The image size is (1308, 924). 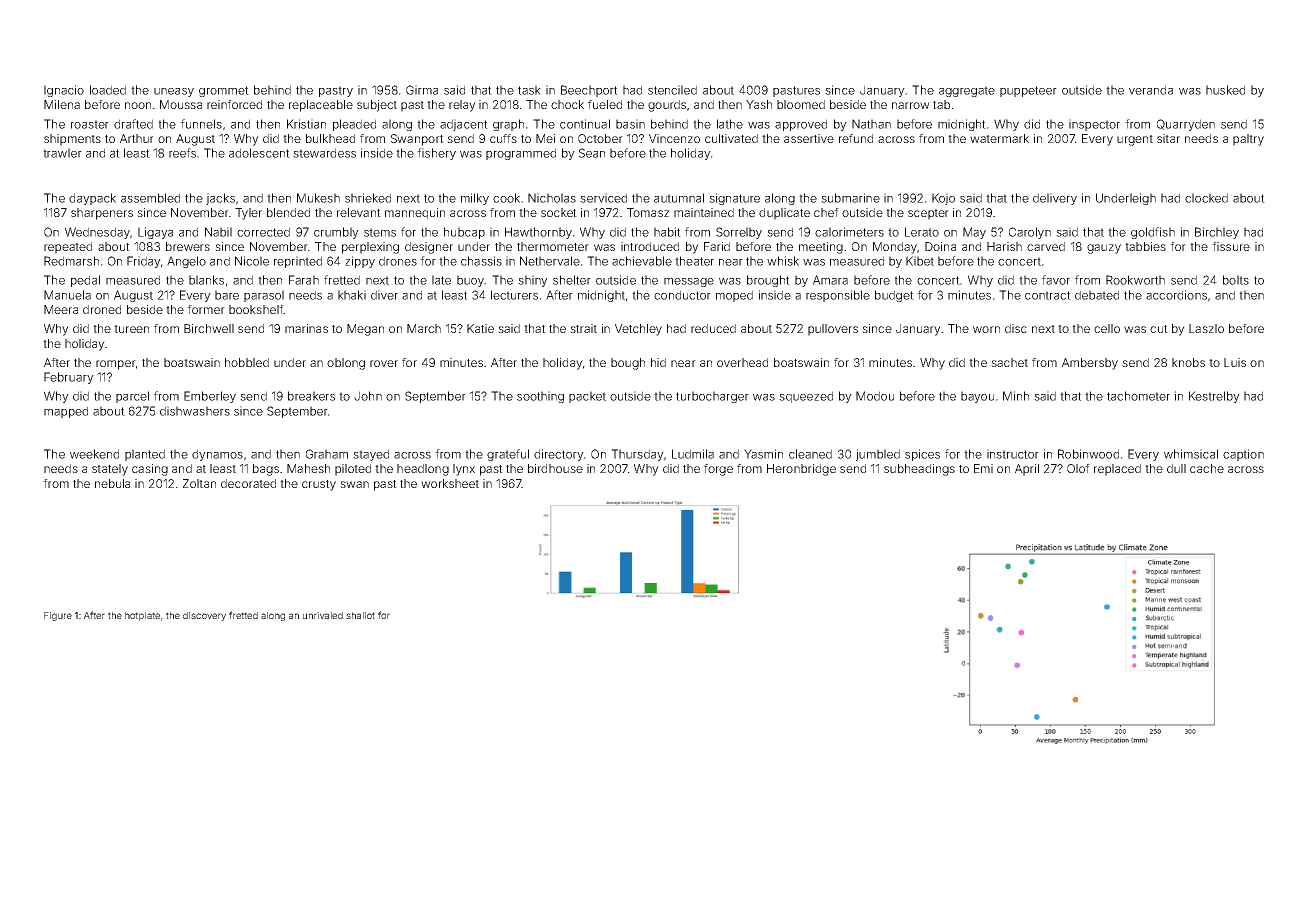 What do you see at coordinates (209, 328) in the screenshot?
I see `Birchwell` at bounding box center [209, 328].
